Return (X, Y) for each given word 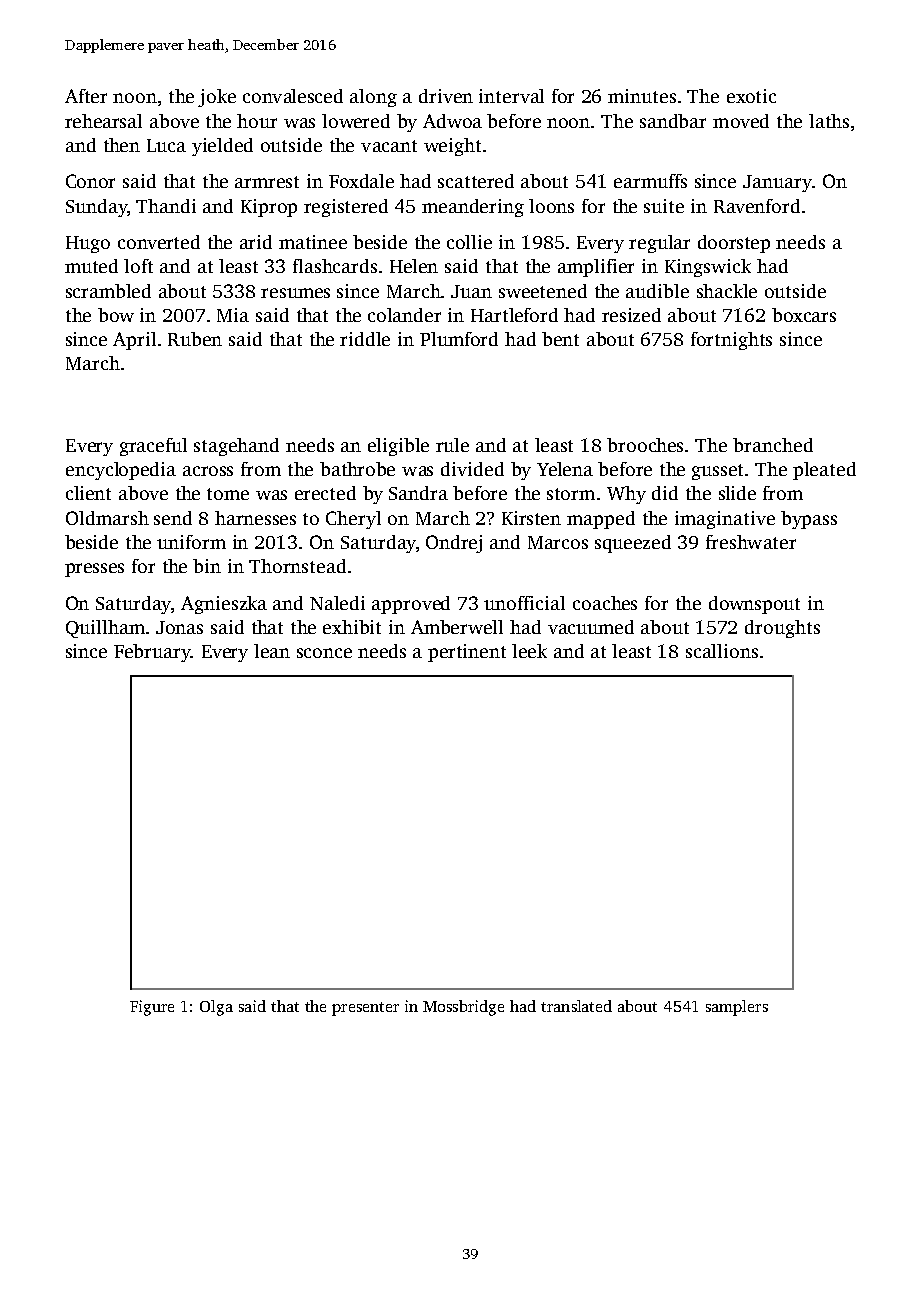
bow (116, 315)
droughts (782, 629)
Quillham (105, 629)
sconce (324, 653)
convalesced (293, 96)
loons (551, 206)
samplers (737, 1008)
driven (446, 96)
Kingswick (708, 268)
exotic (751, 96)
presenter (365, 1009)
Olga (216, 1008)
